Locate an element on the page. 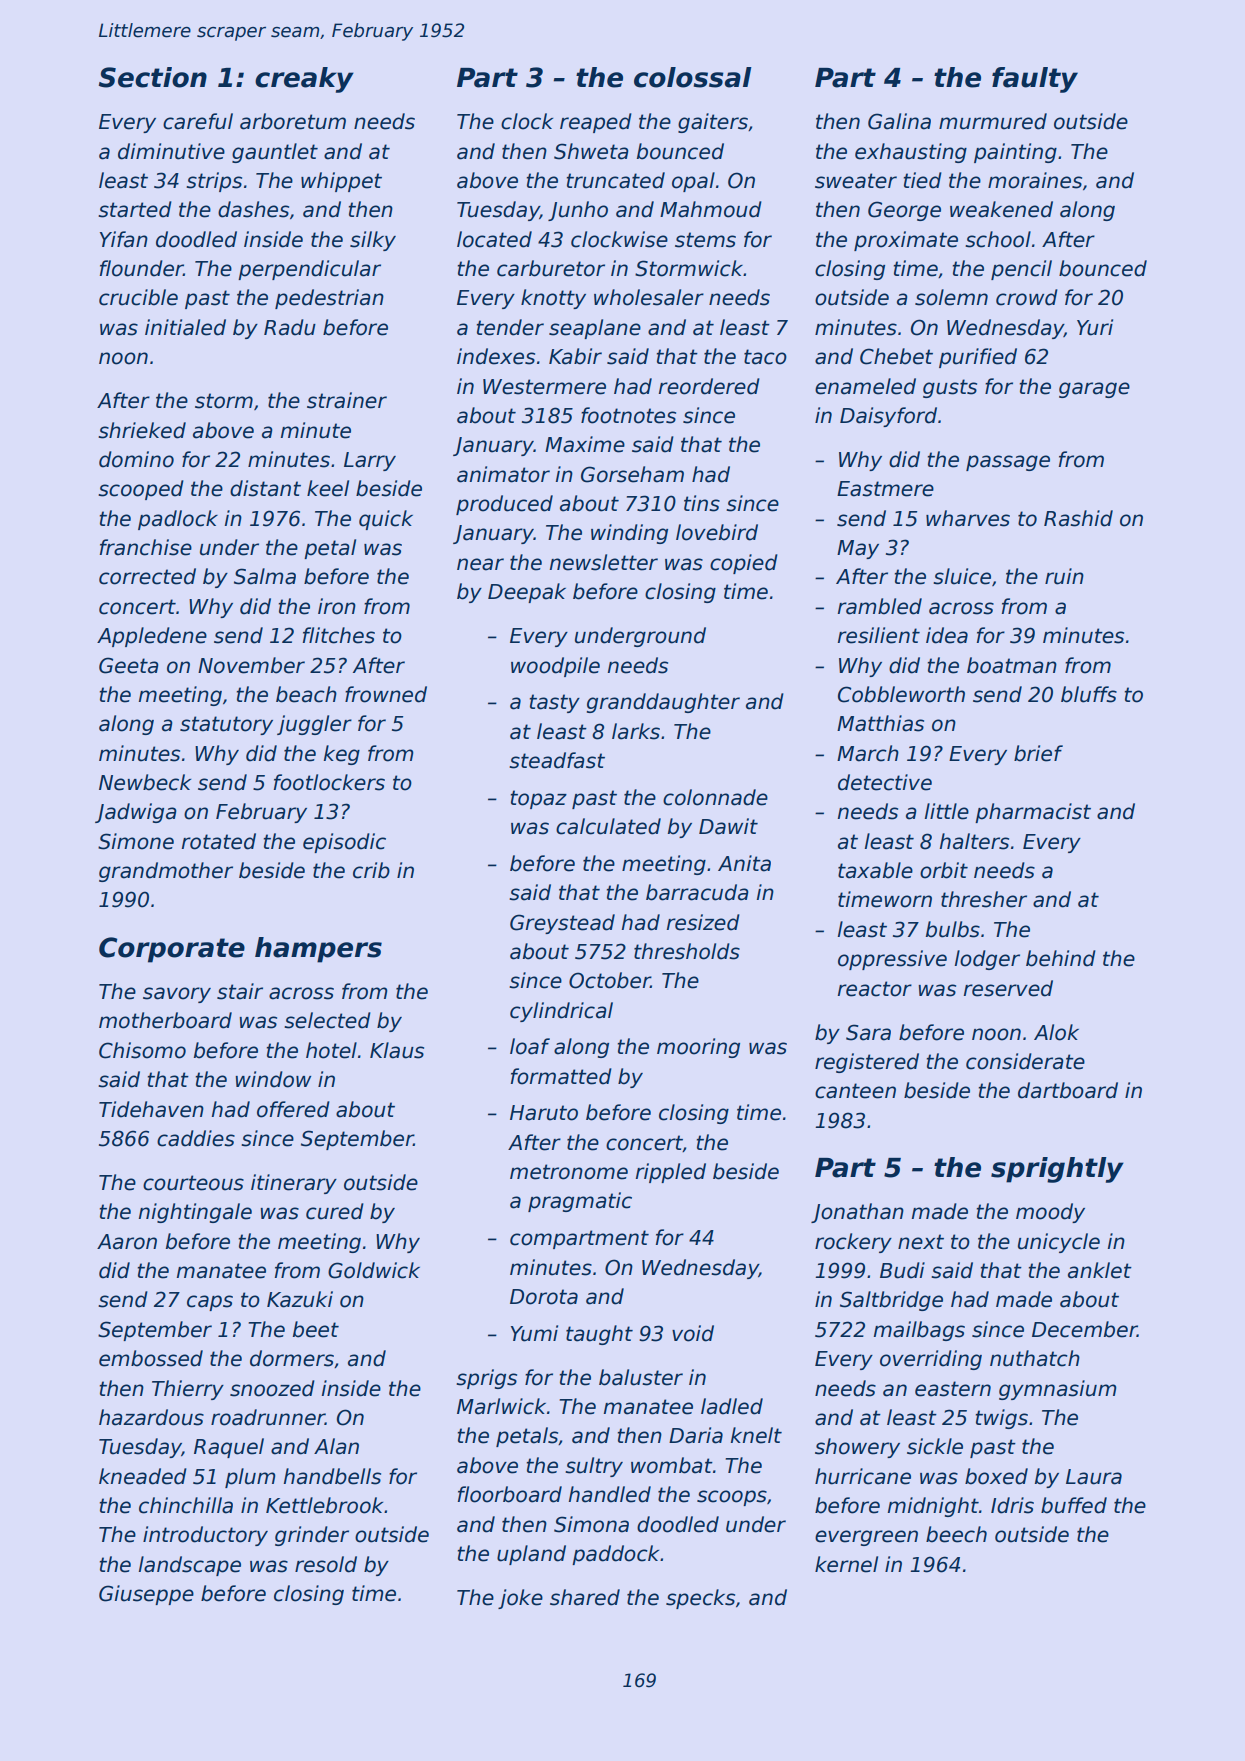  behind is located at coordinates (1061, 958).
